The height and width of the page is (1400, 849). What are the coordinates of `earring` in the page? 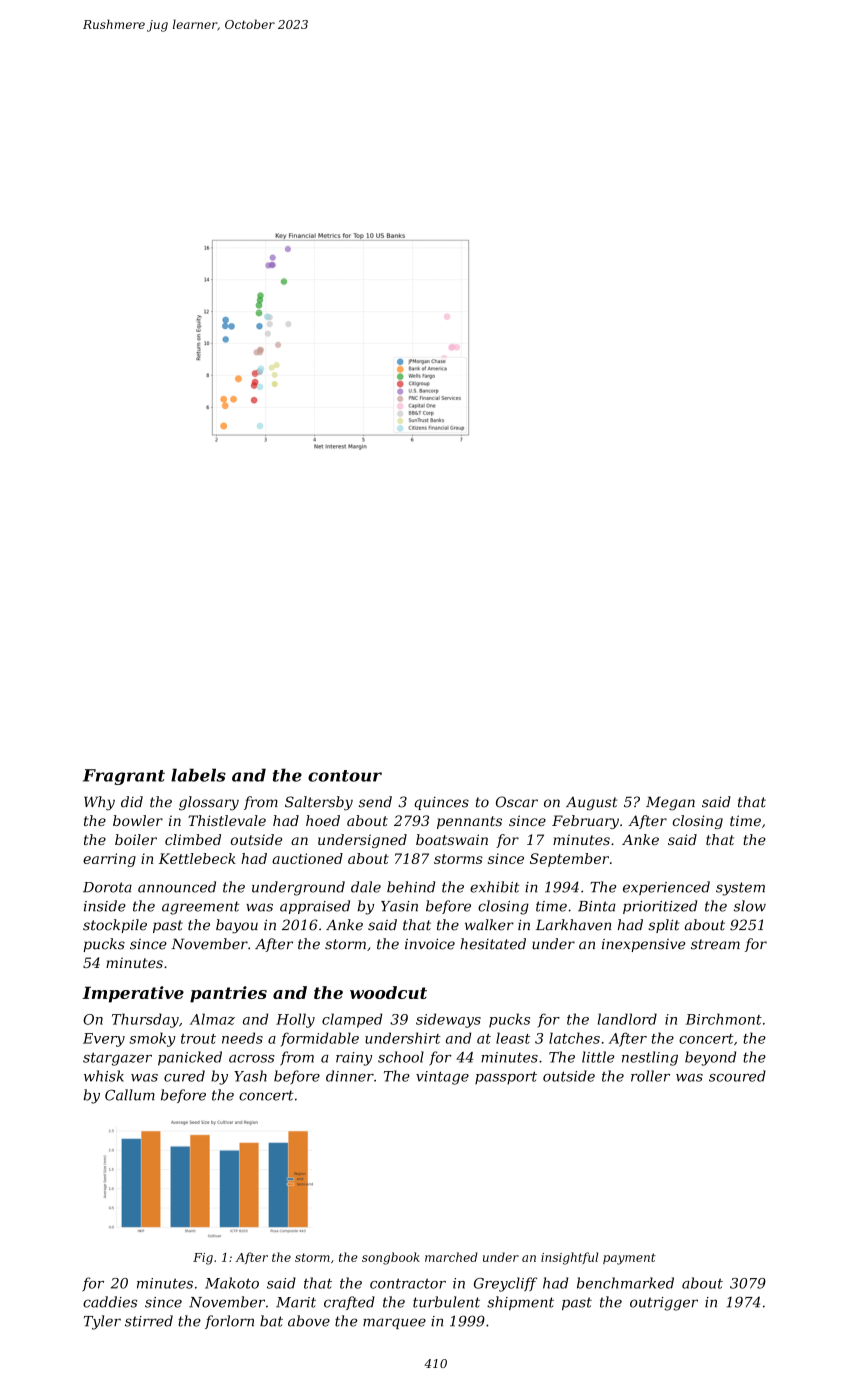 It's located at (109, 860).
